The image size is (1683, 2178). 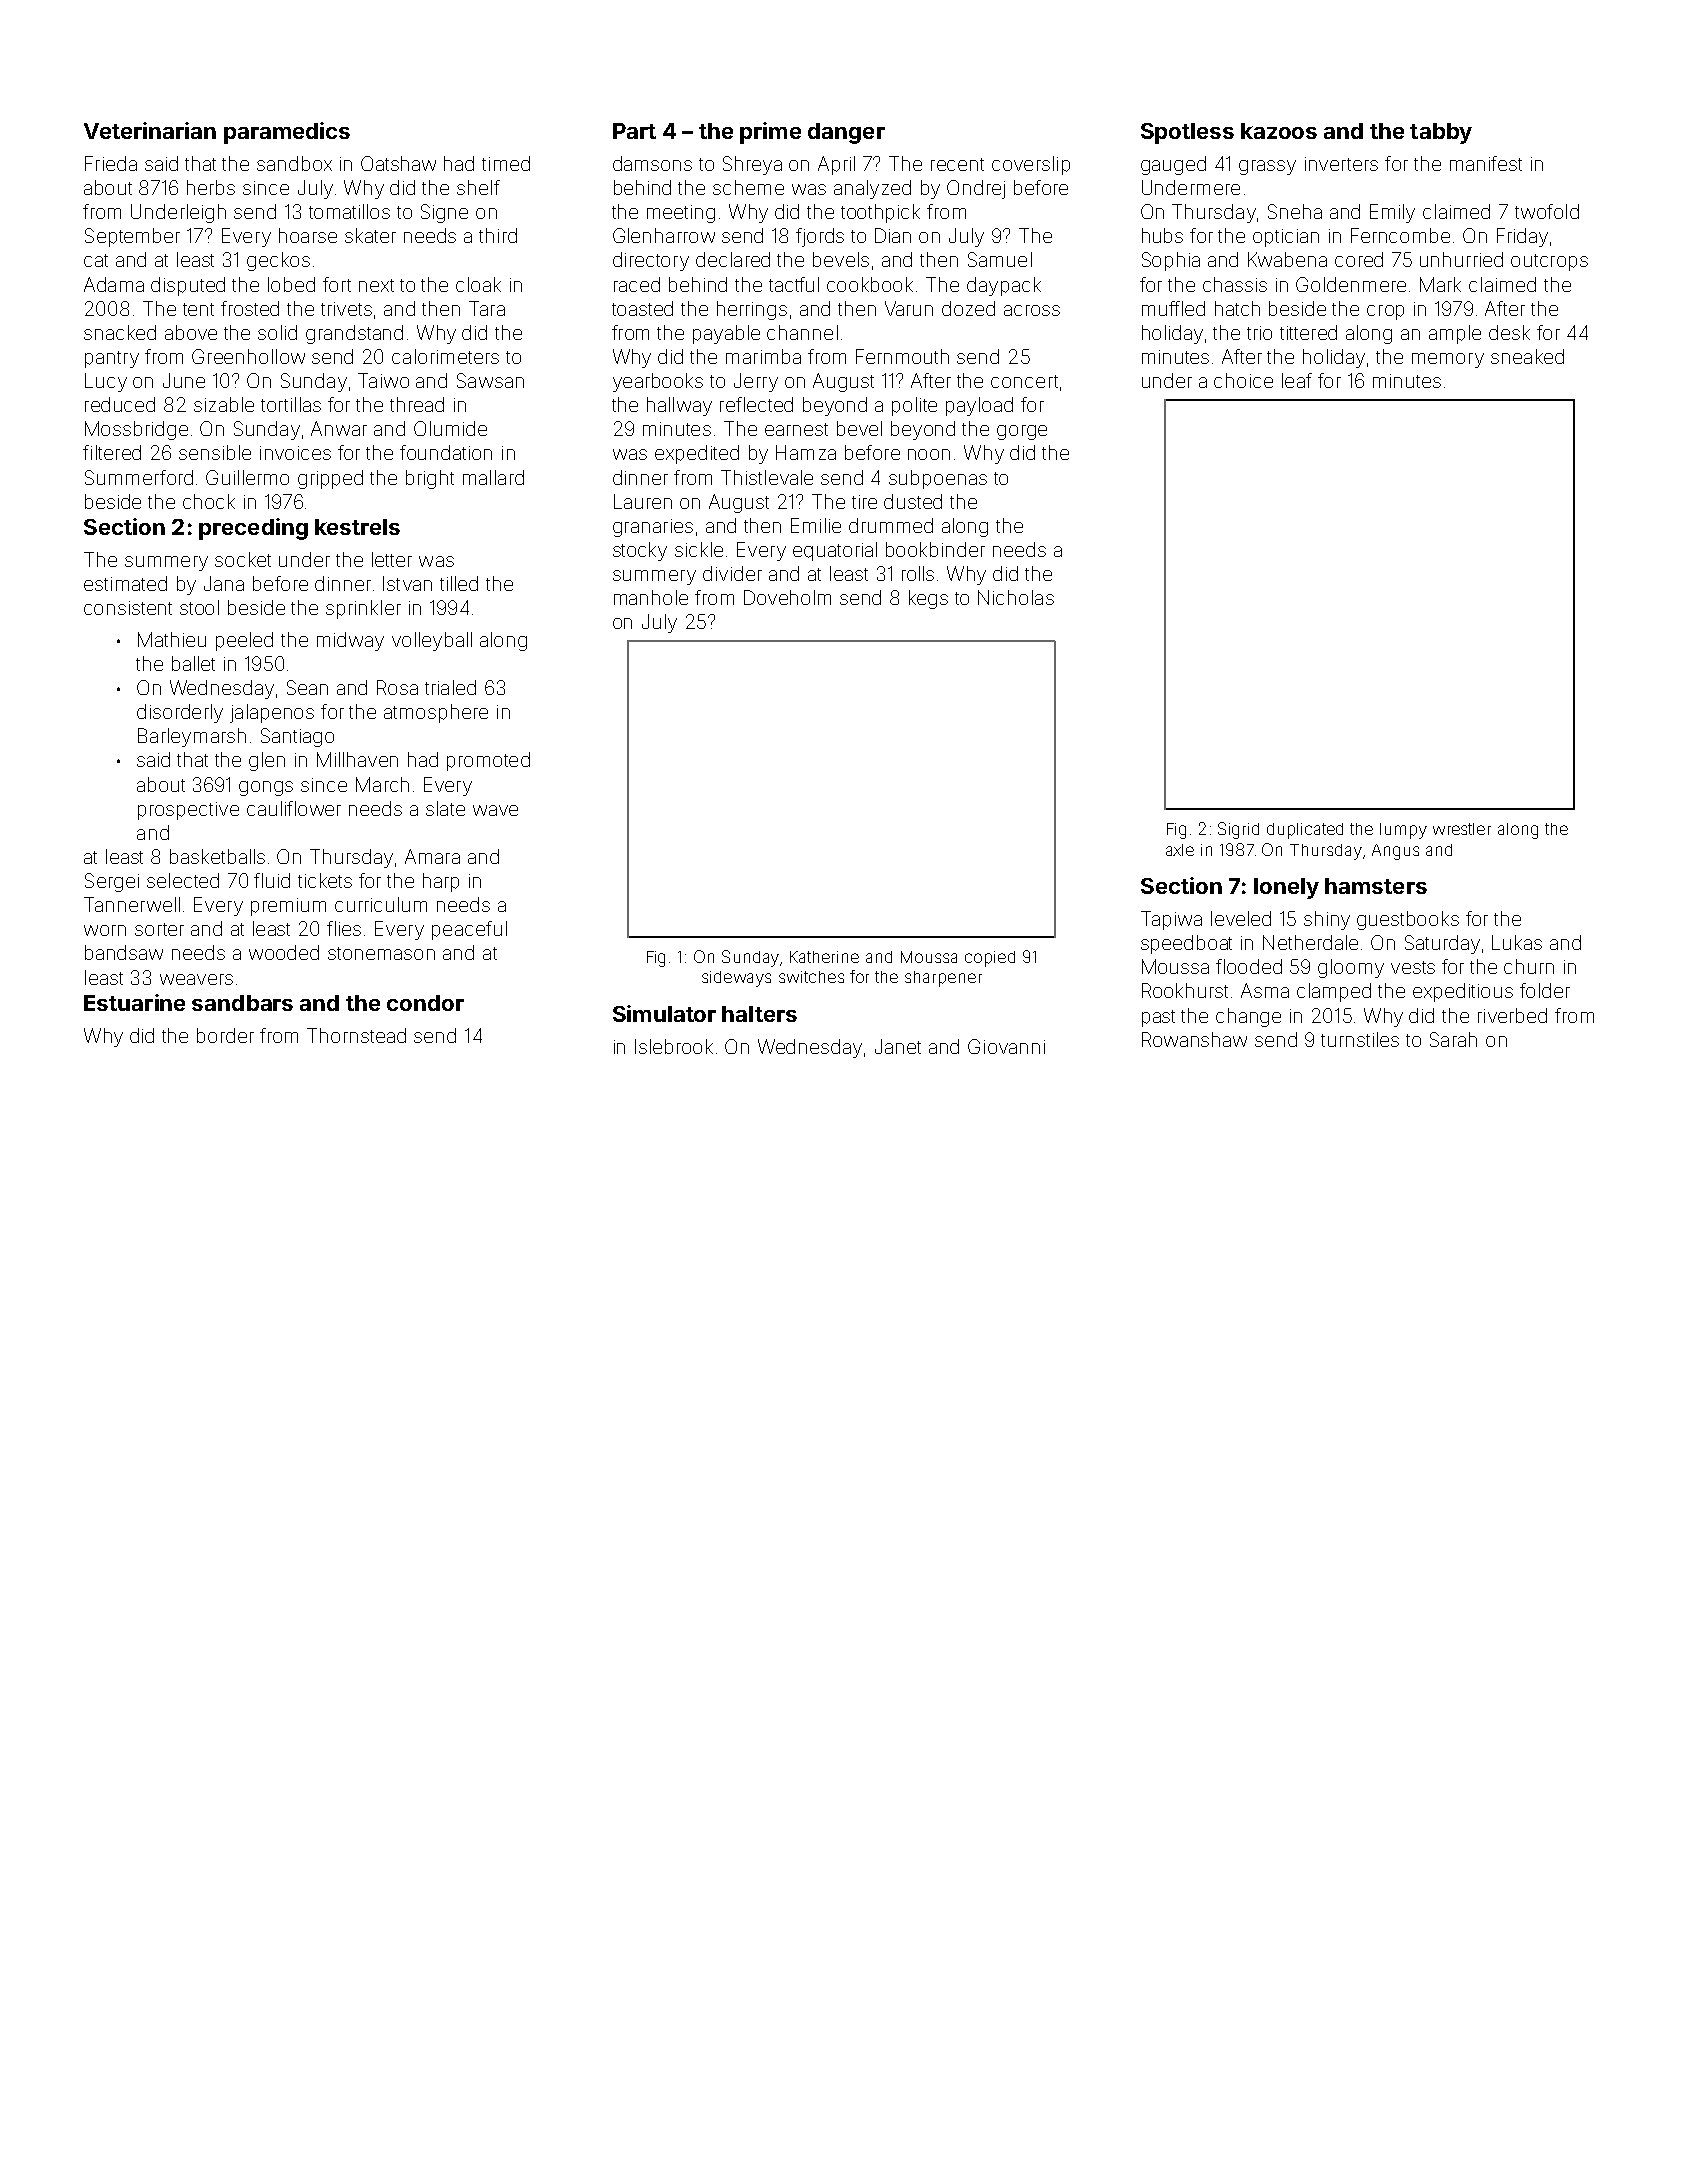 What do you see at coordinates (674, 1046) in the screenshot?
I see `Islebrook` at bounding box center [674, 1046].
